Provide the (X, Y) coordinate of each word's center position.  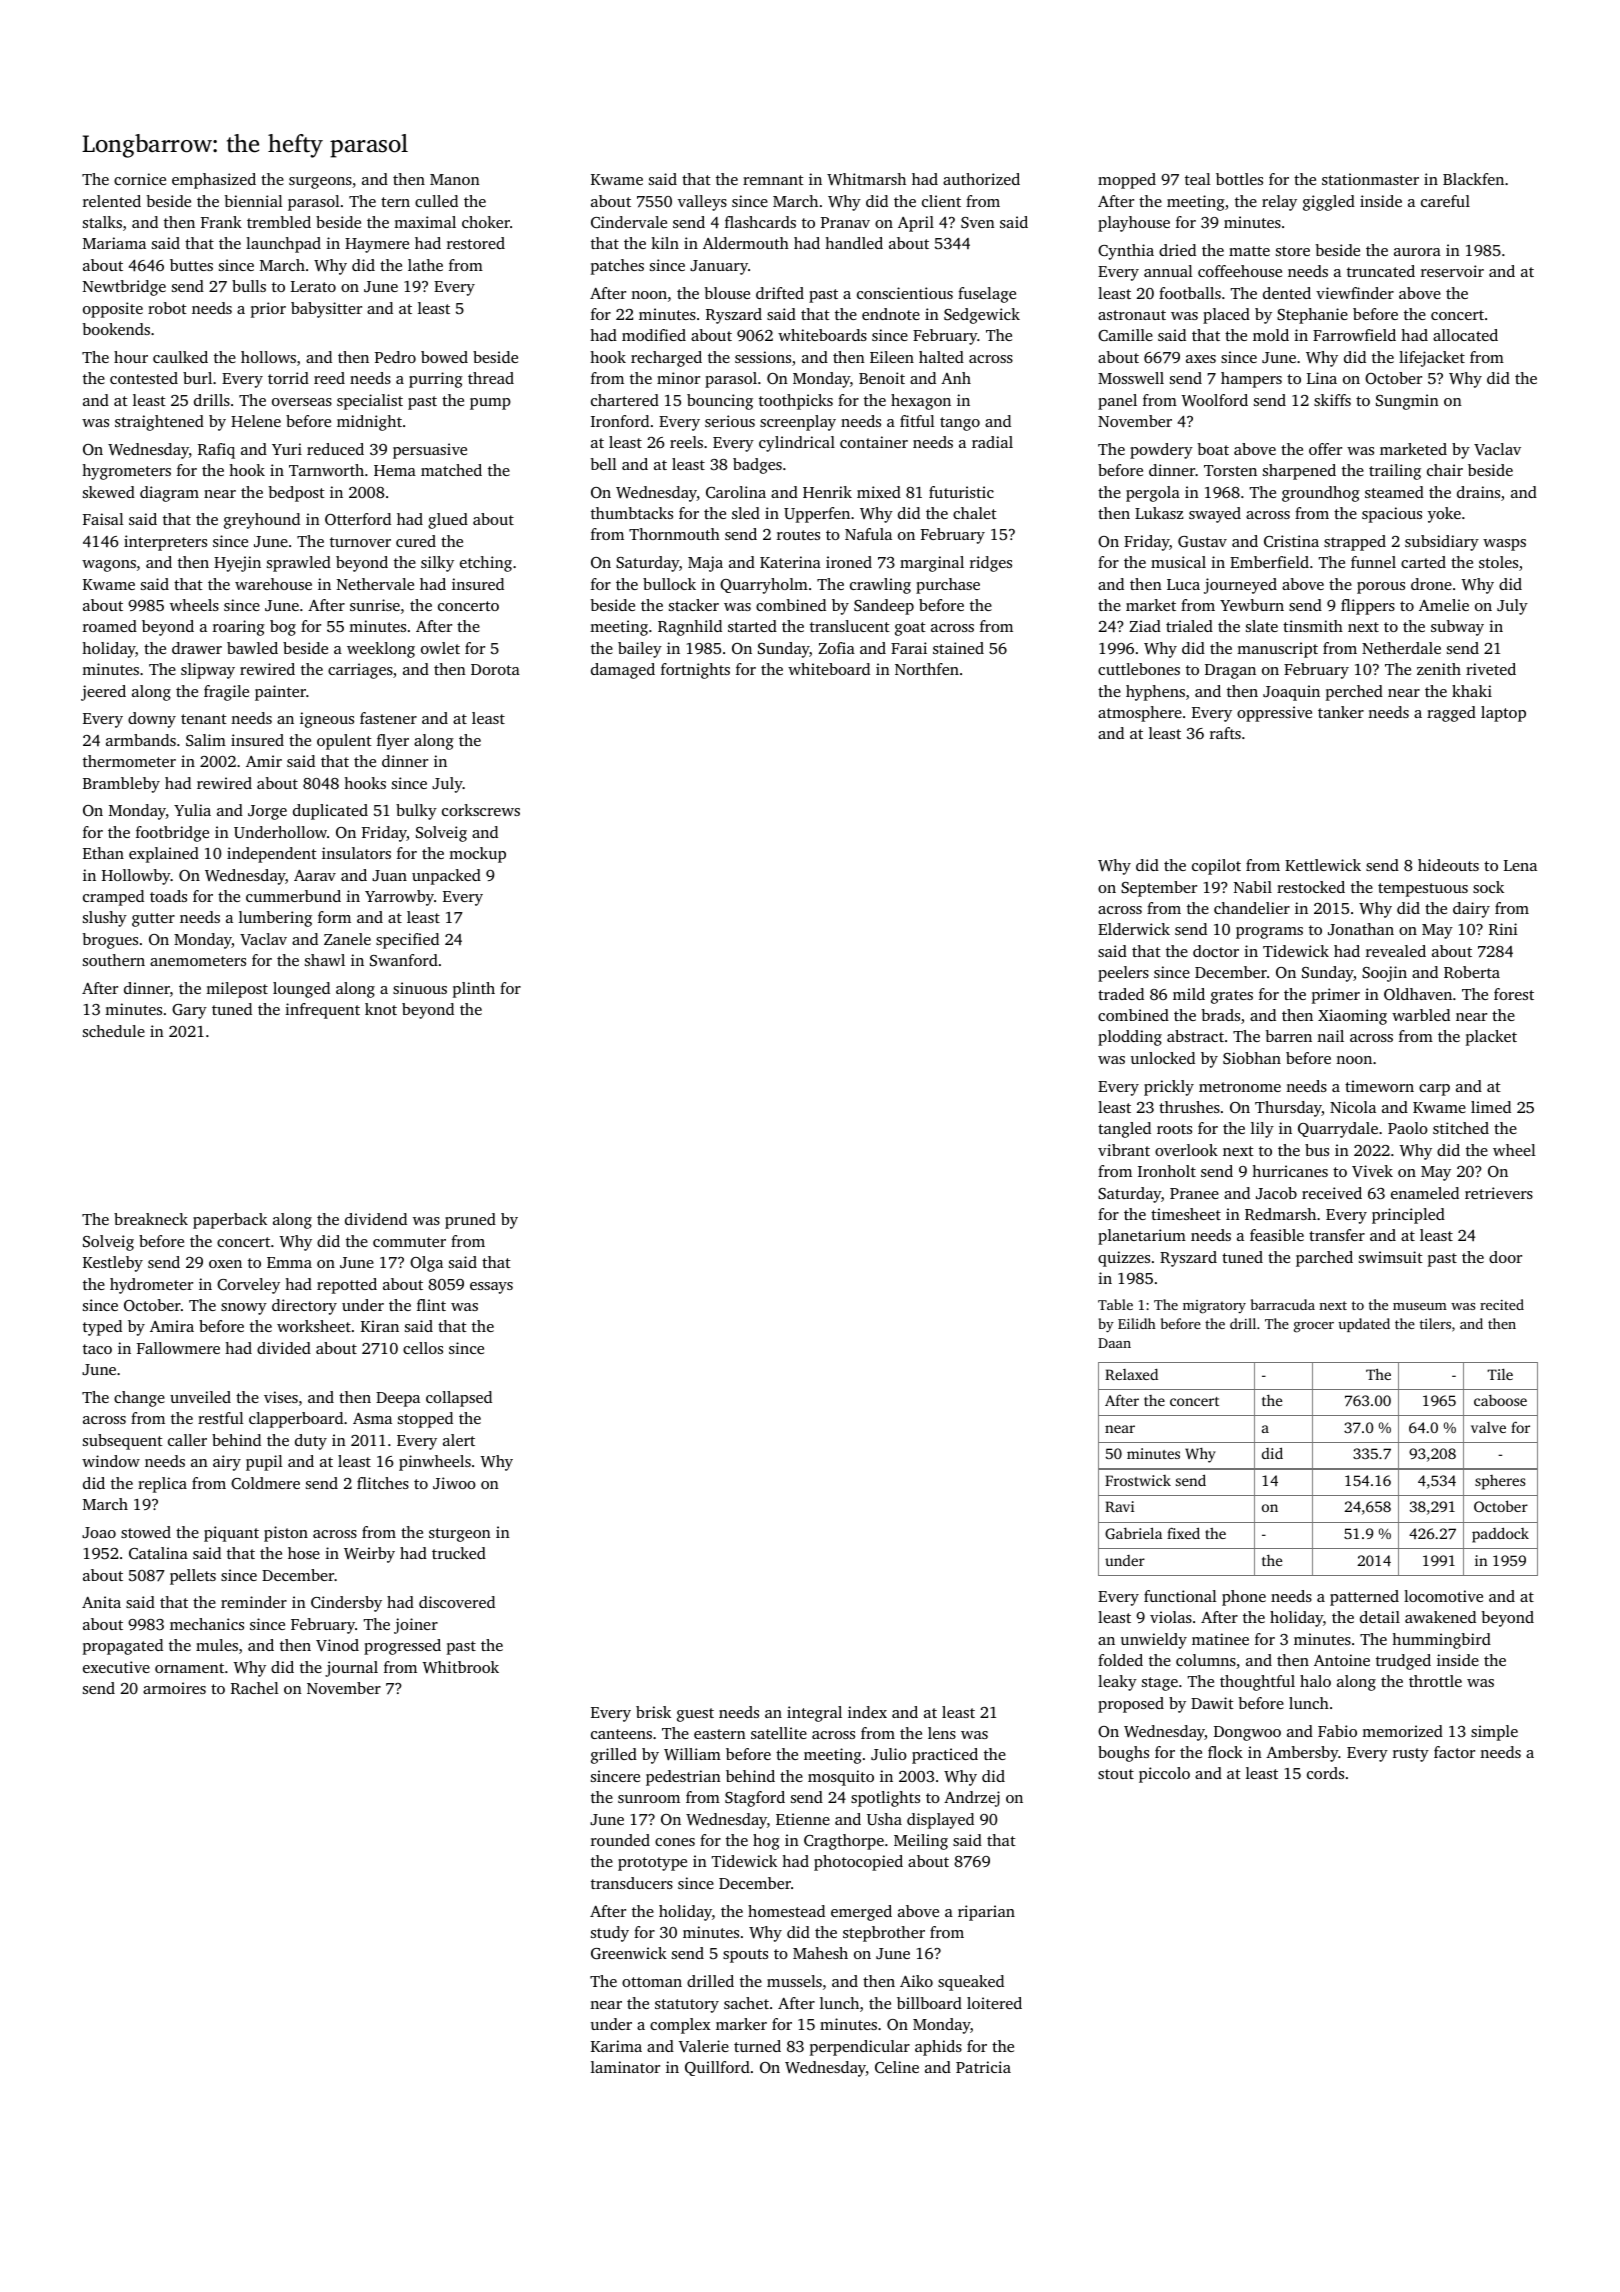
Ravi (1119, 1506)
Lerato (313, 286)
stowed (146, 1532)
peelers (1123, 974)
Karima (616, 2046)
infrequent (322, 1011)
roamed (110, 626)
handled (854, 243)
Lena (1520, 865)
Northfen (927, 669)
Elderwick (1134, 929)
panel (1117, 402)
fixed (1183, 1533)
